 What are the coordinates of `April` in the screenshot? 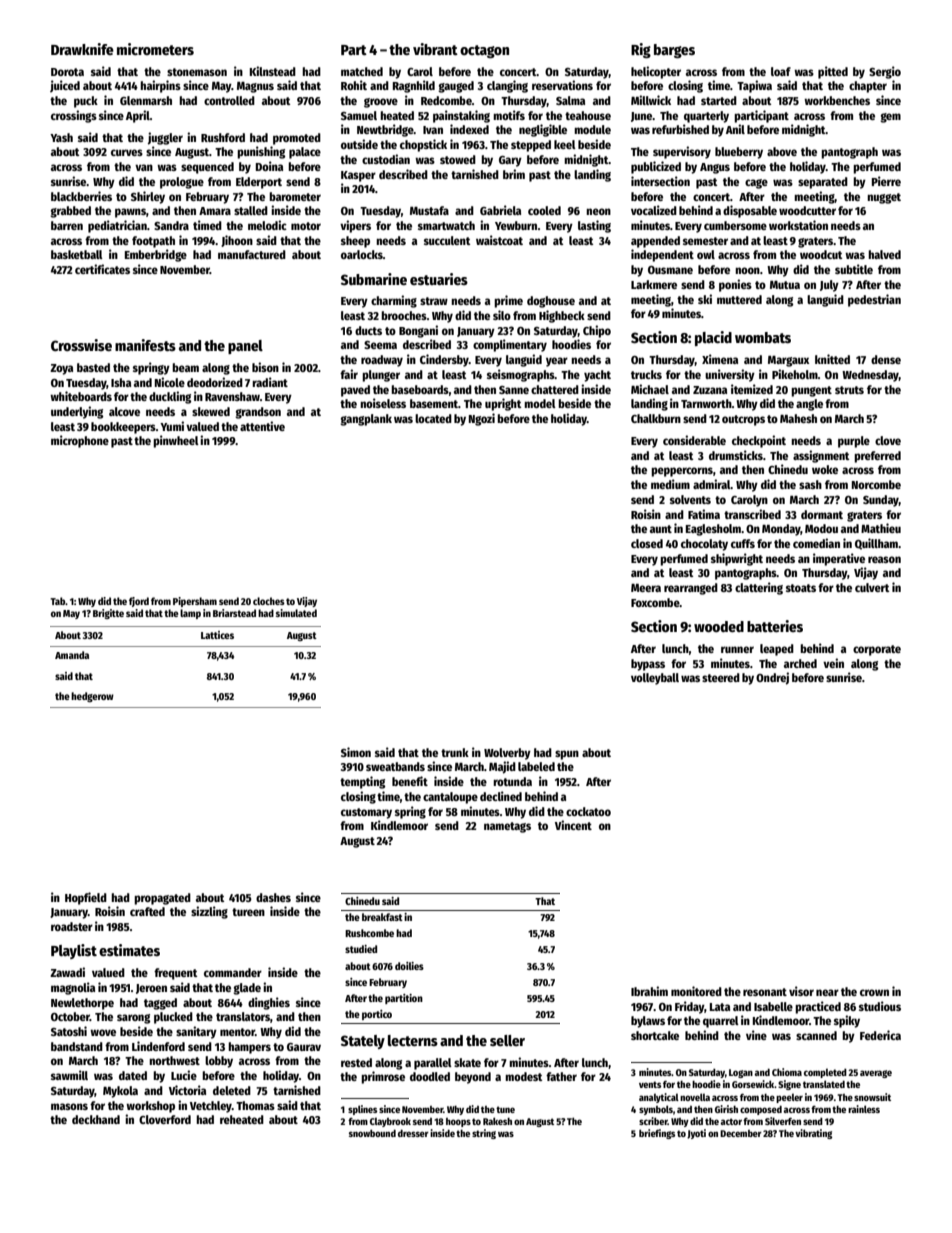 It's located at (138, 116).
